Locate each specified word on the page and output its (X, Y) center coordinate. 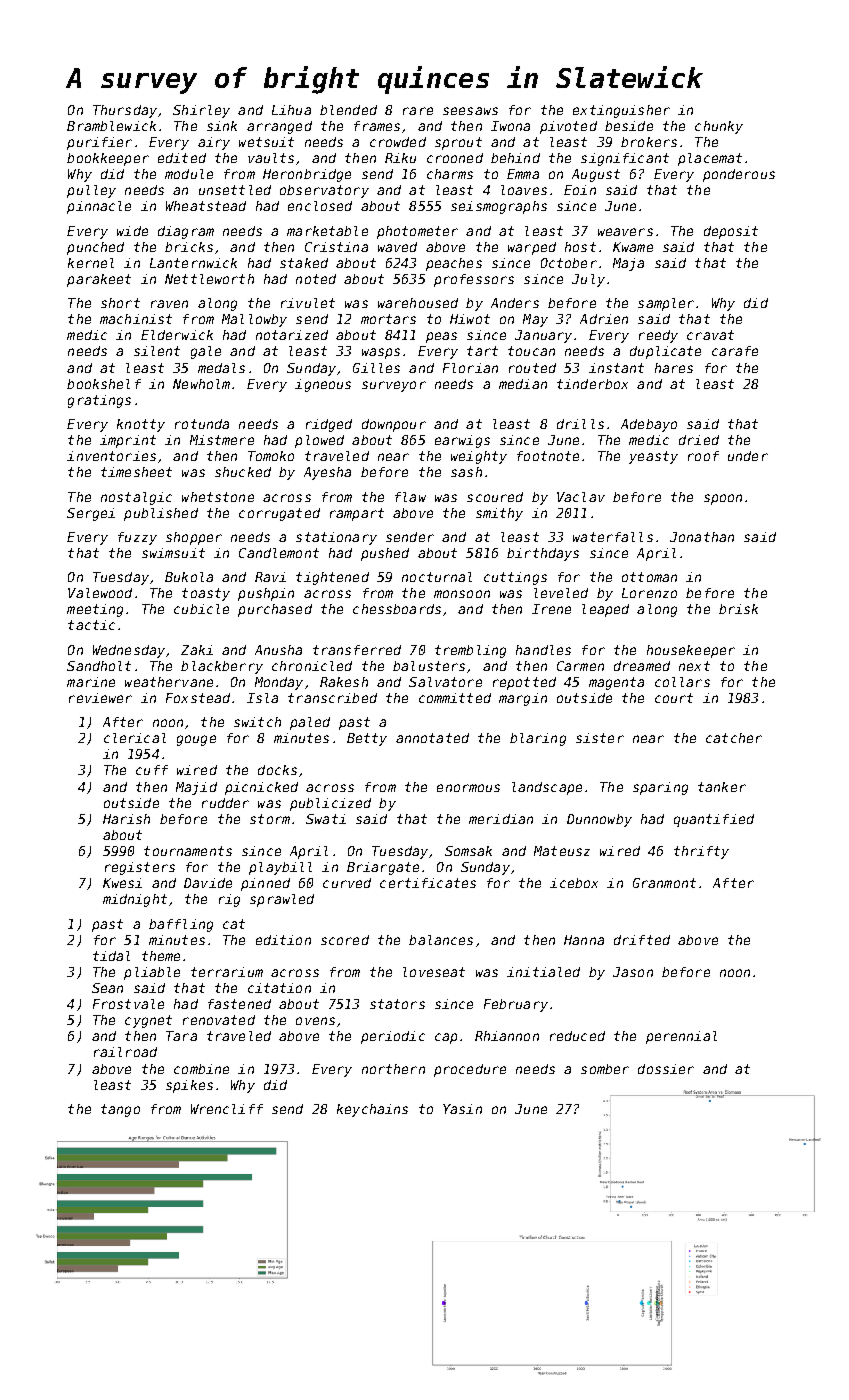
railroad (125, 1052)
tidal (111, 956)
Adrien (604, 319)
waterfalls (613, 537)
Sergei (91, 514)
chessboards (397, 609)
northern (393, 1069)
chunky (719, 127)
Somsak (468, 851)
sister (600, 738)
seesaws (470, 111)
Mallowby (254, 320)
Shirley (201, 111)
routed (532, 368)
